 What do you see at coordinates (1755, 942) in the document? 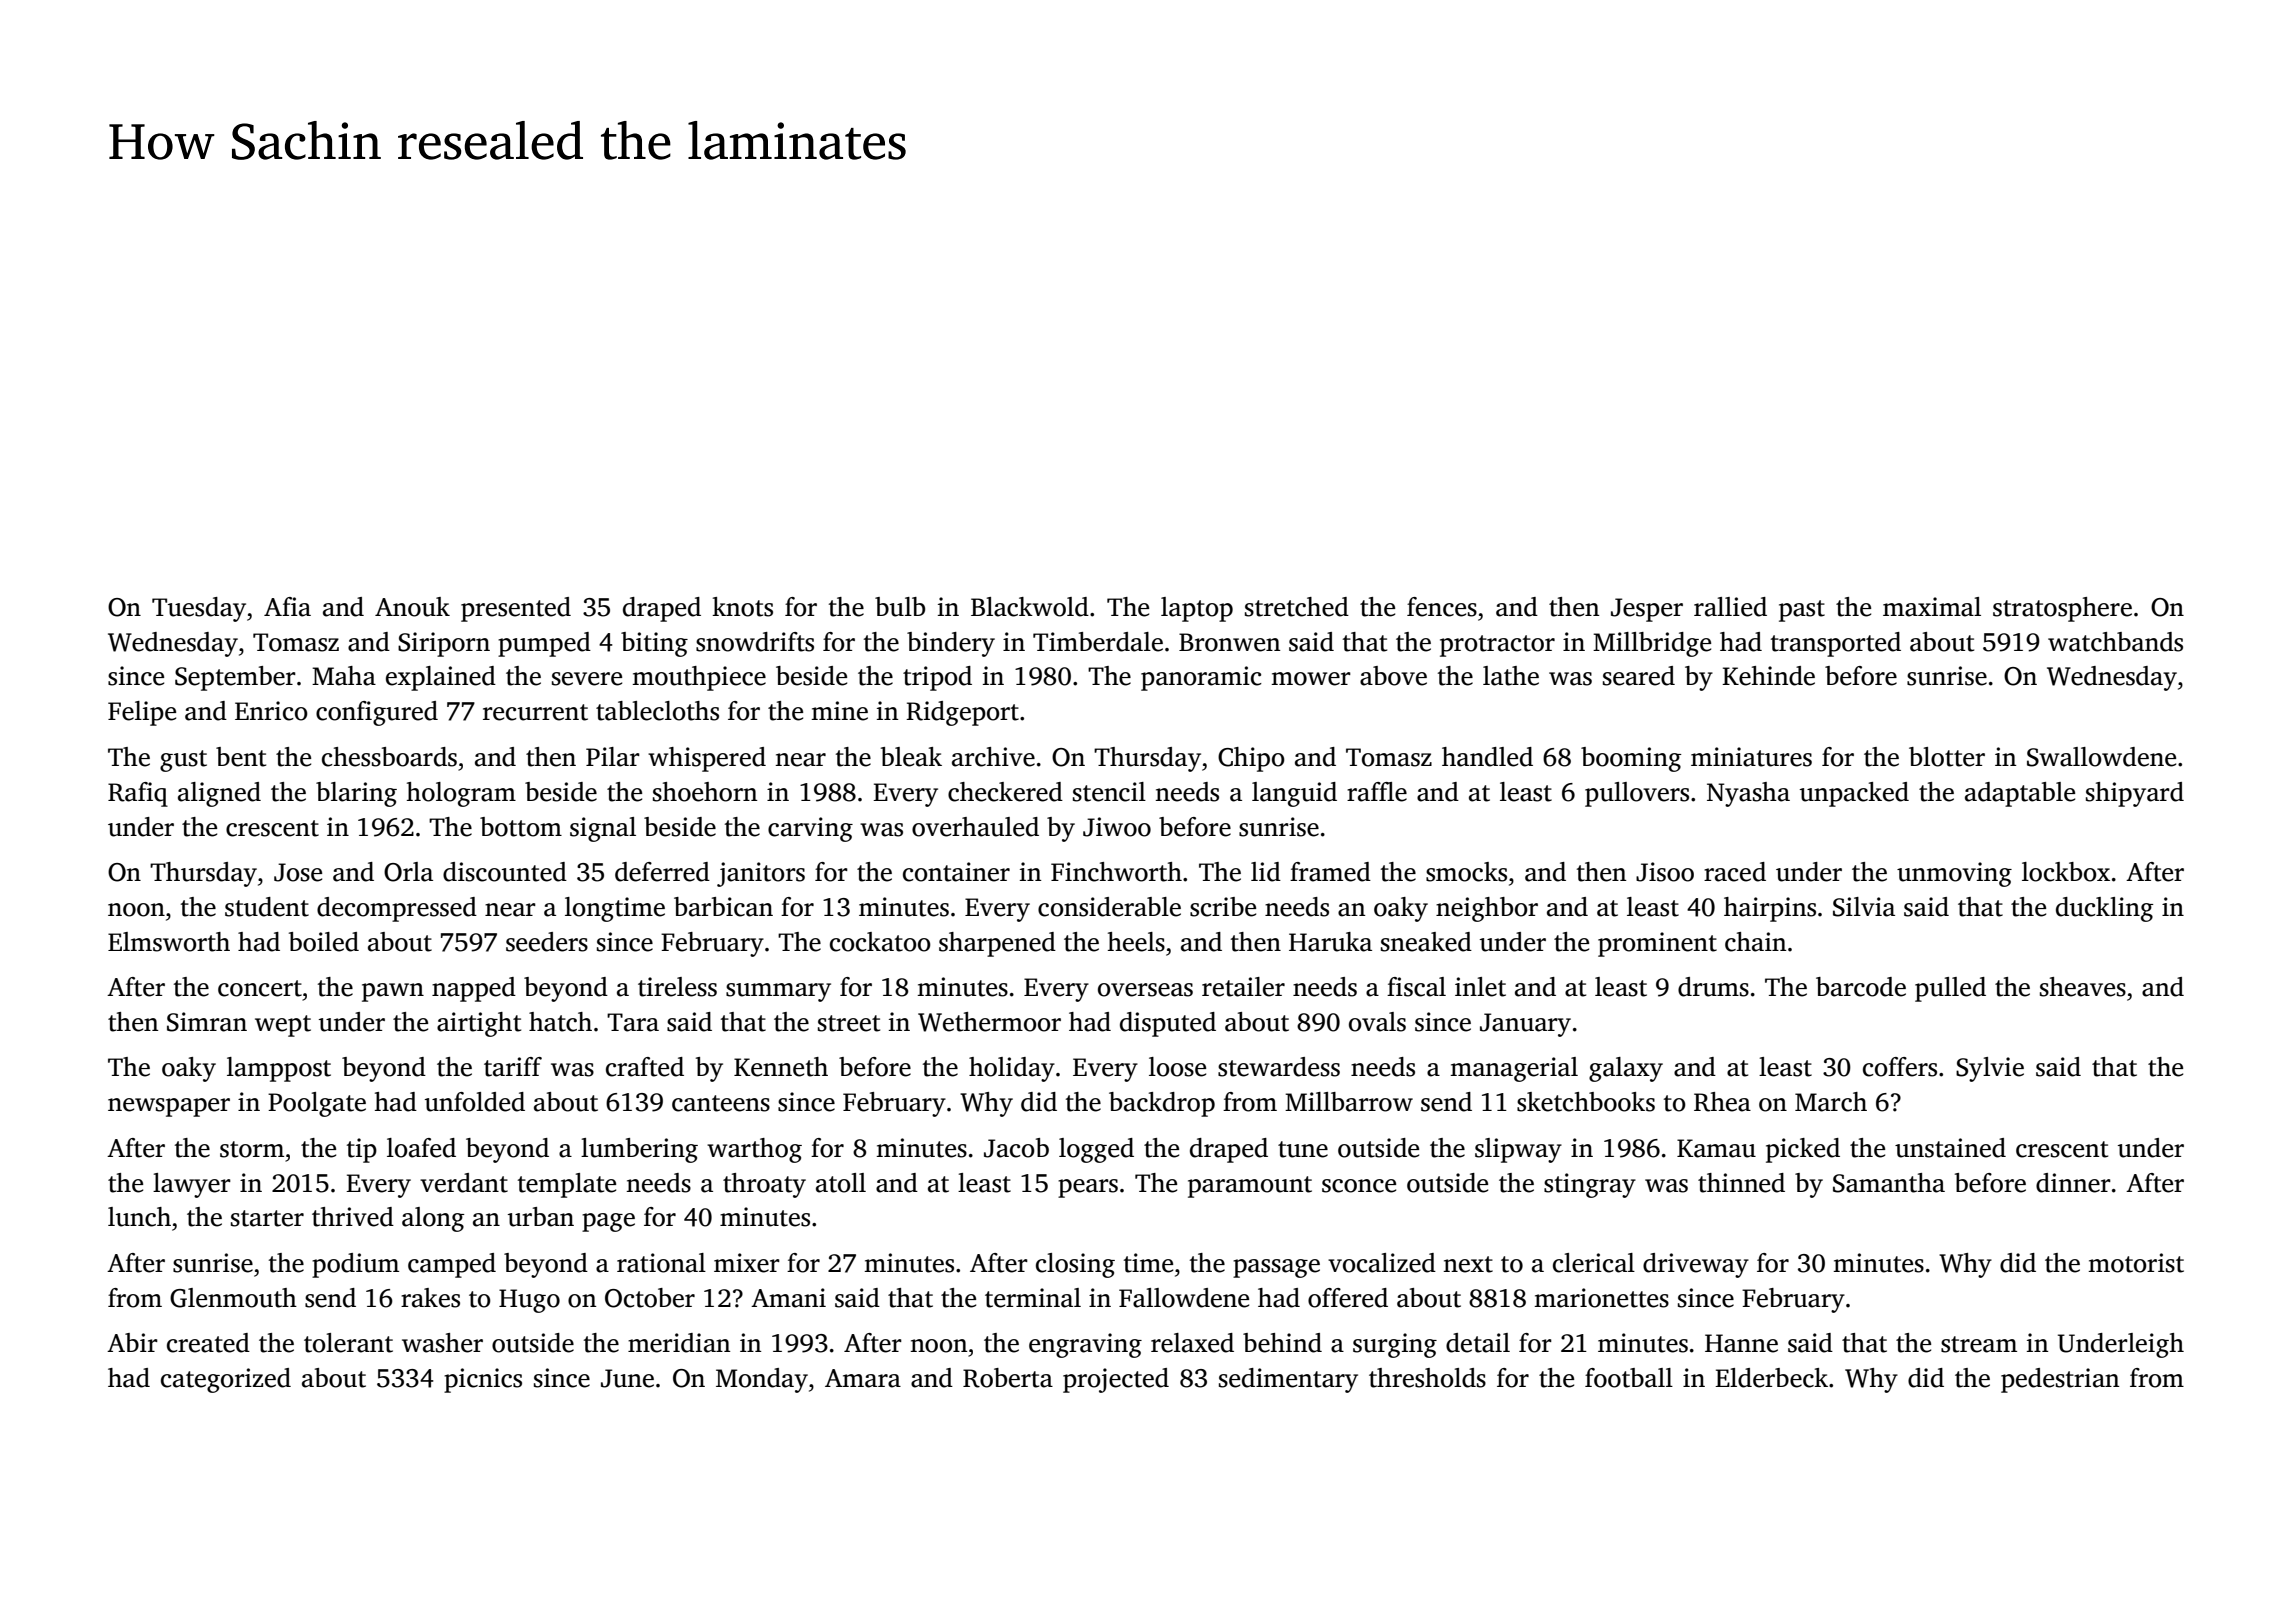
I see `chain` at bounding box center [1755, 942].
